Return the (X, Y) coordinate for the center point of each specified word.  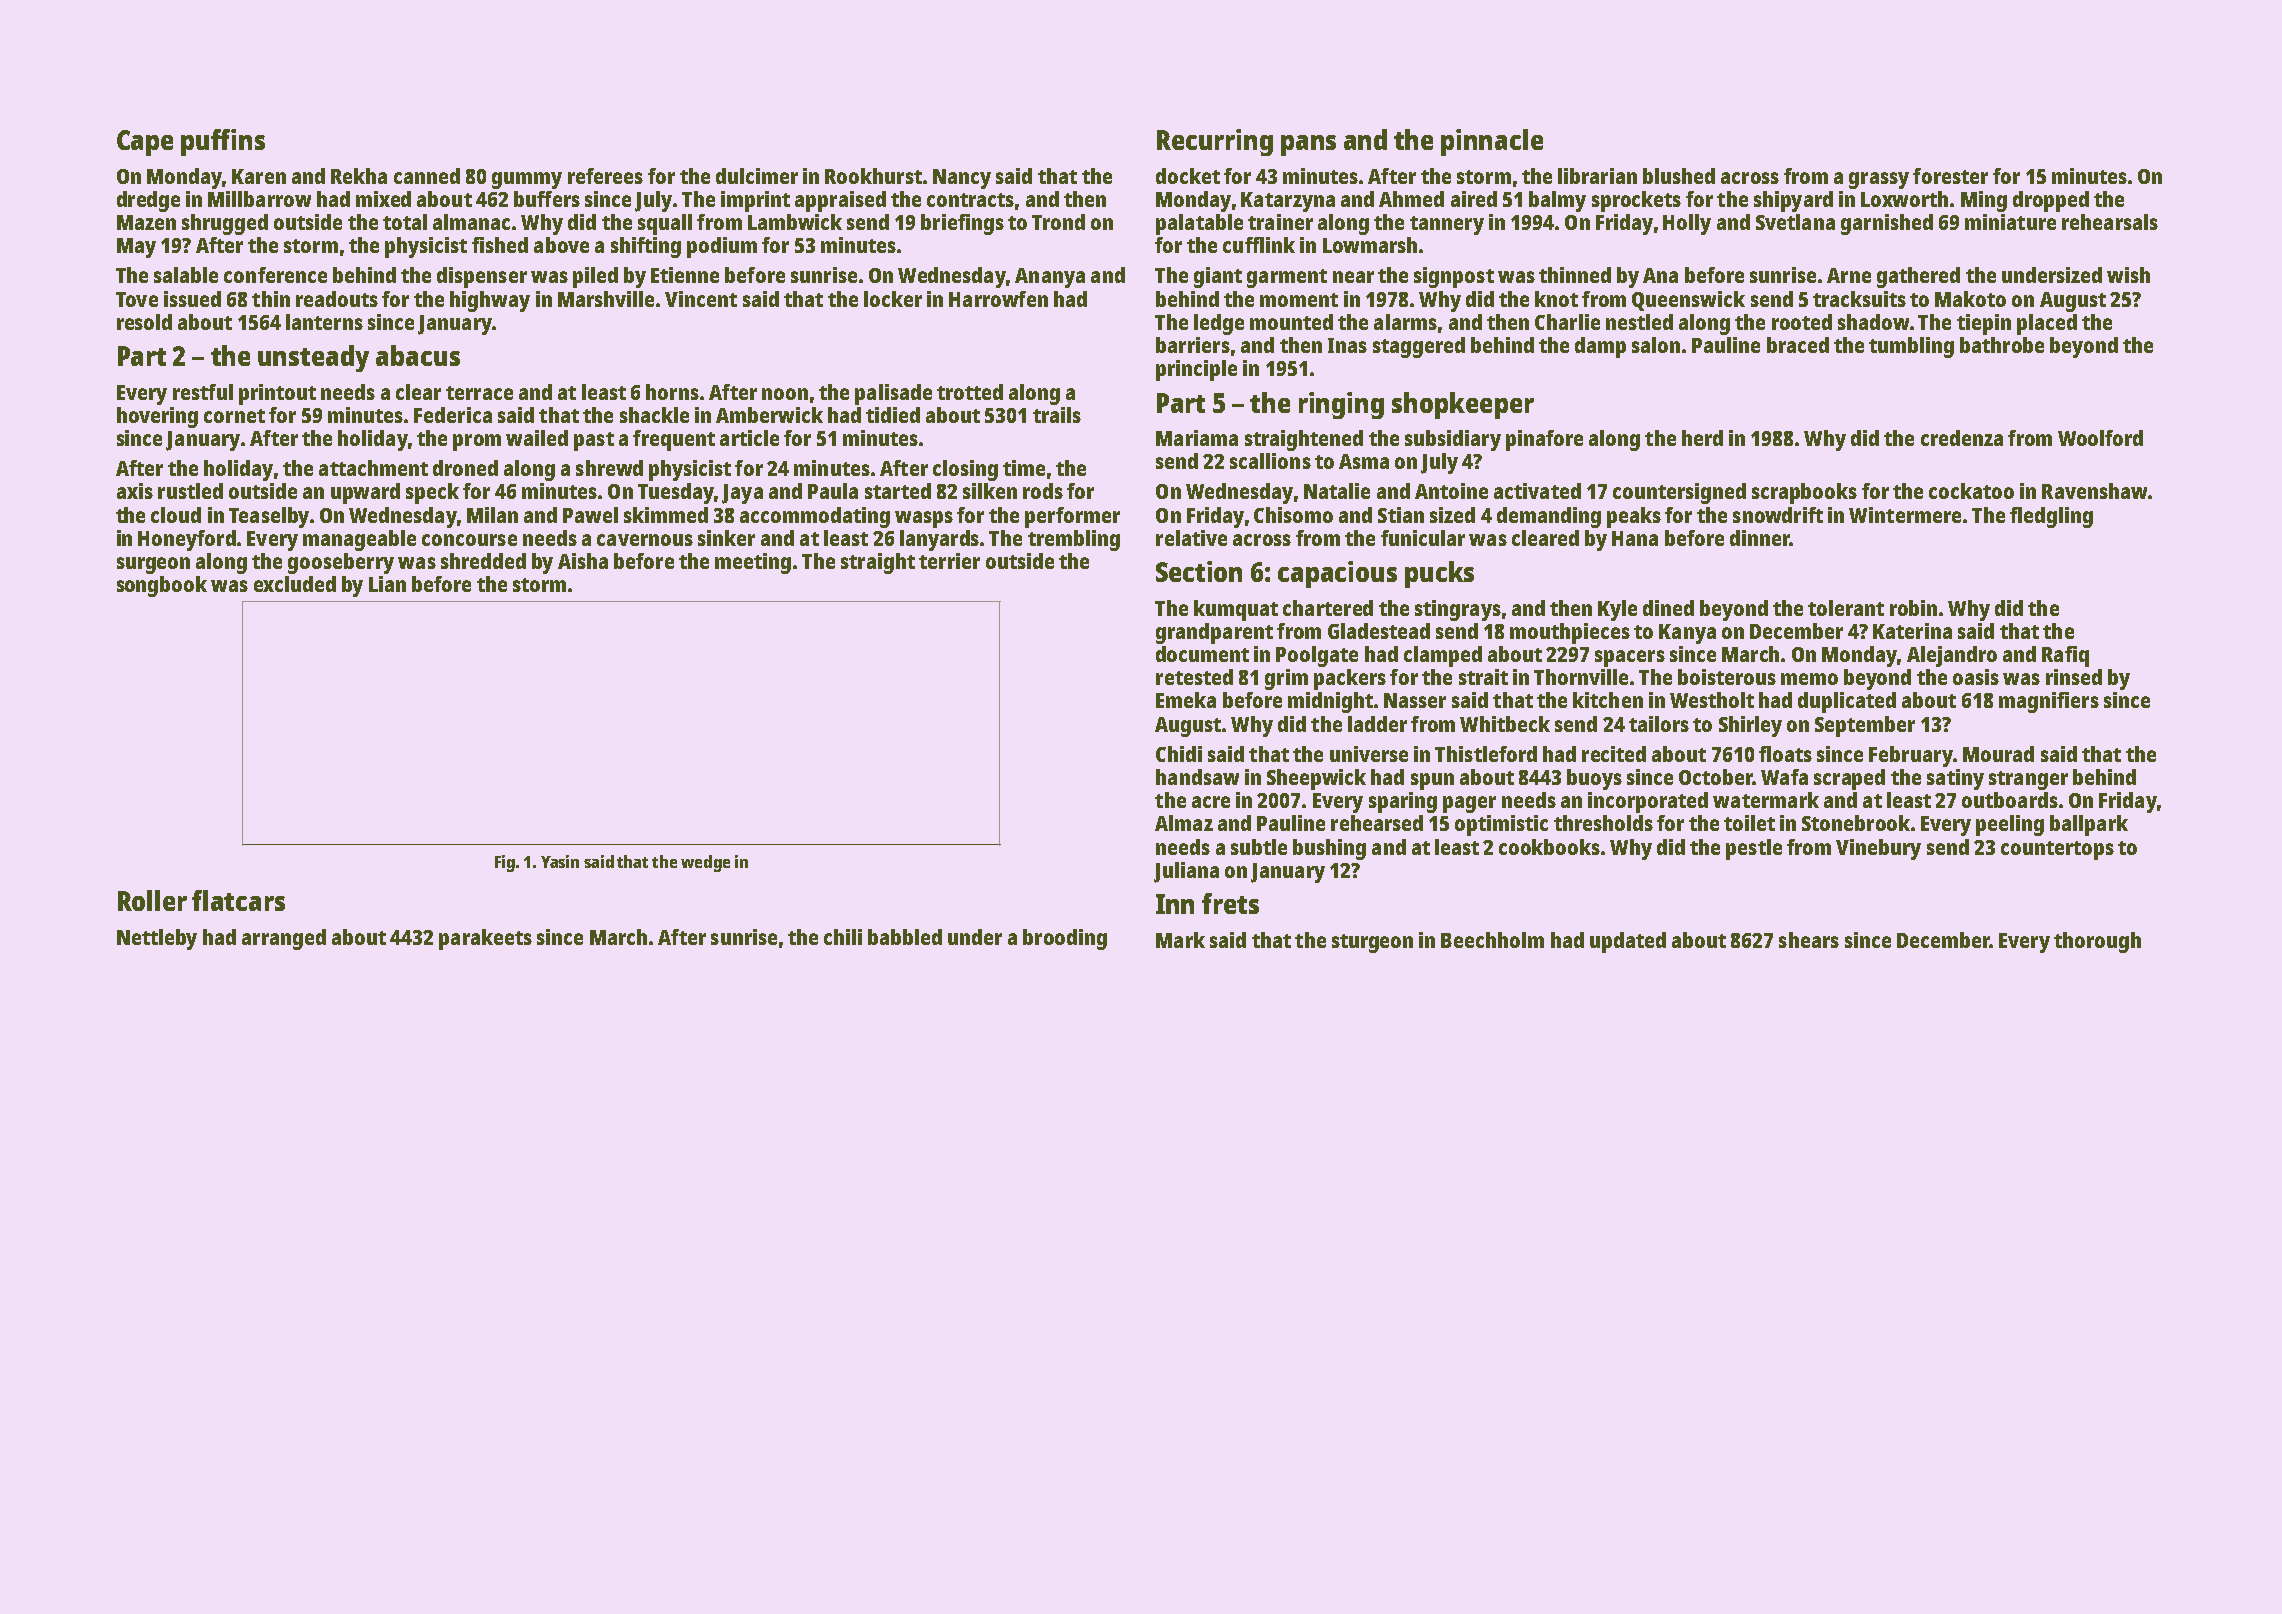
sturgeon (1372, 943)
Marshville (606, 299)
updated (1628, 942)
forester (1950, 176)
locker (893, 299)
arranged (284, 939)
